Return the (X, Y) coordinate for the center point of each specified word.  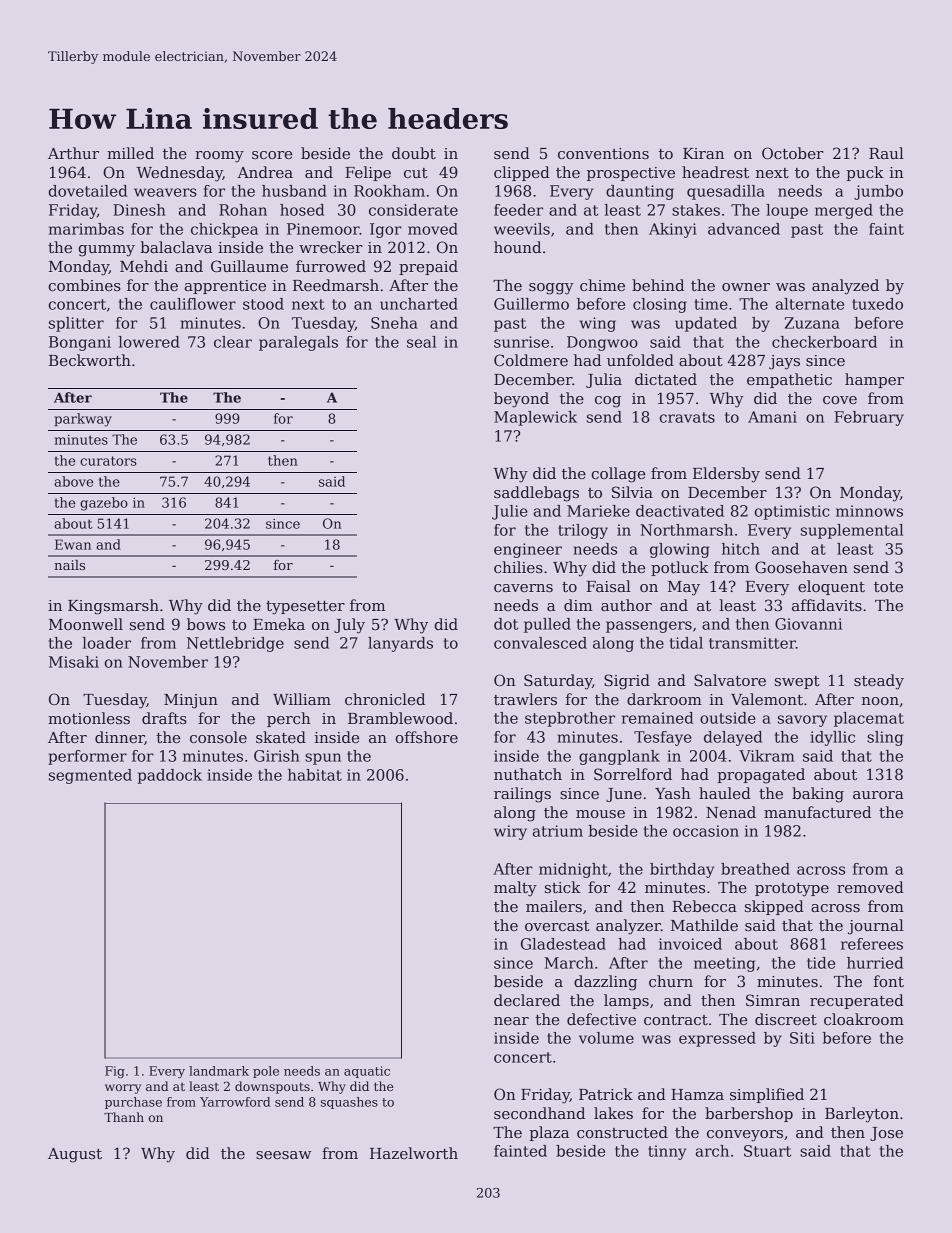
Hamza (697, 1094)
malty (515, 889)
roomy (219, 157)
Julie (510, 512)
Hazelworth (414, 1153)
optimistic (792, 512)
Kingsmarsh (113, 607)
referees (872, 944)
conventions (603, 153)
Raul (886, 153)
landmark (219, 1071)
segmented (90, 776)
